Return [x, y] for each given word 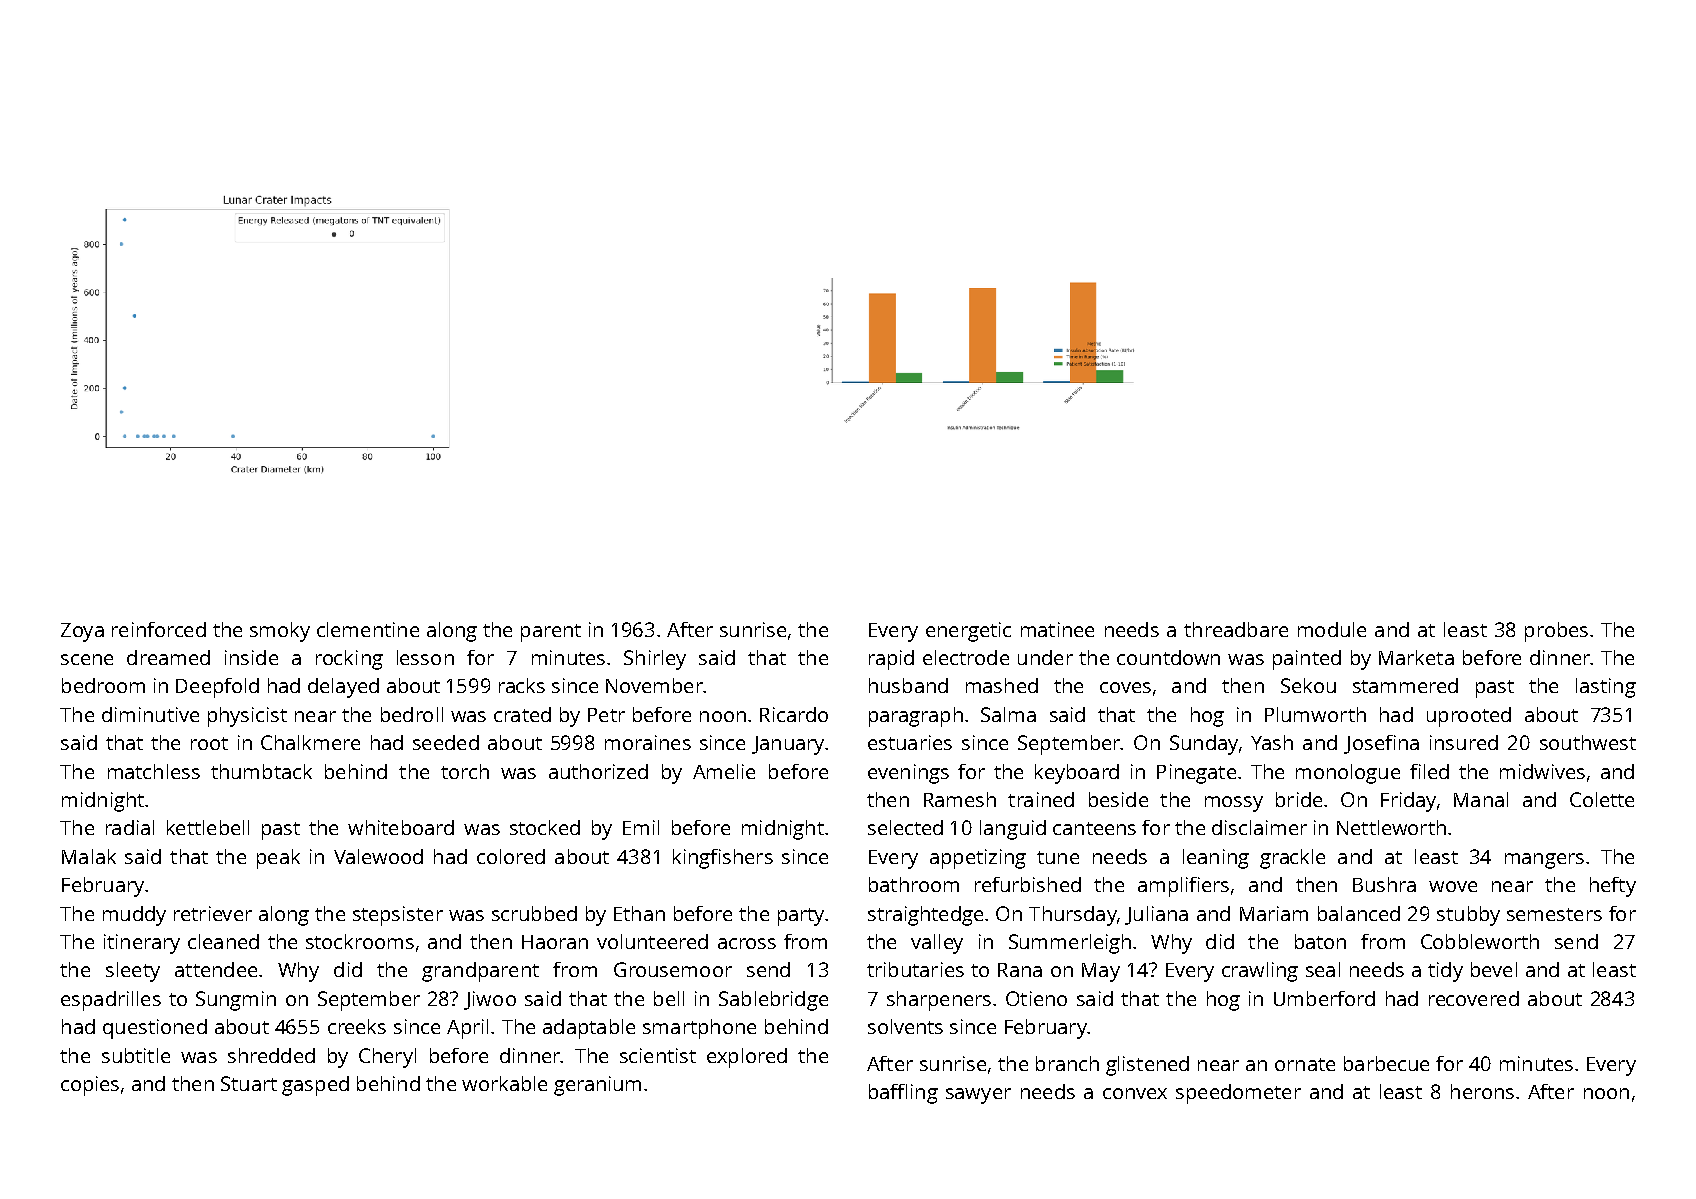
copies [90, 1086]
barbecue [1386, 1063]
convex [1135, 1093]
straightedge [925, 916]
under [1045, 657]
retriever [213, 913]
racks [522, 685]
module [1332, 629]
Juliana [1156, 915]
